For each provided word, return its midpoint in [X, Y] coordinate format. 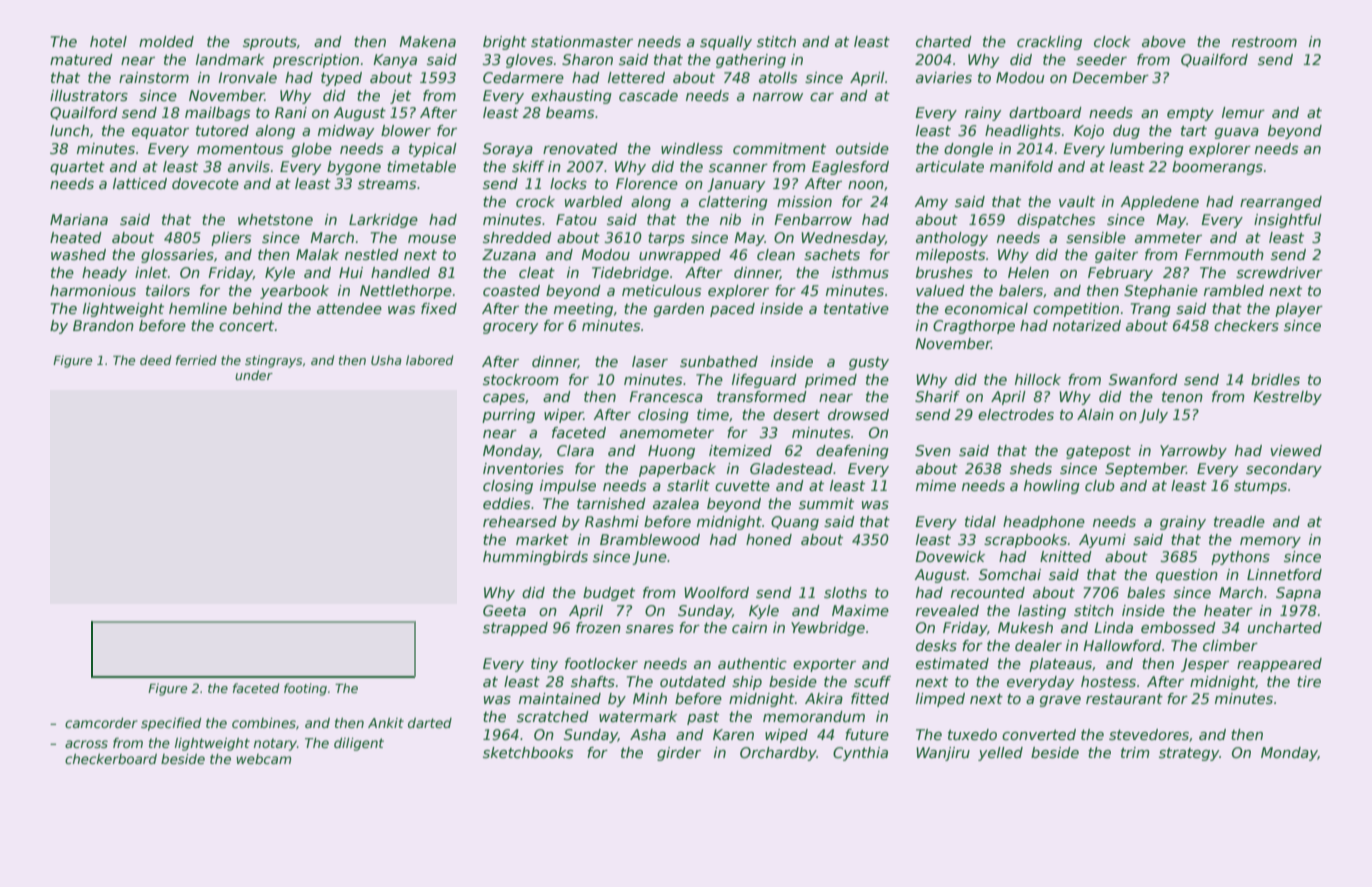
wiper [564, 416]
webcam [264, 759]
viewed [1296, 450]
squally [726, 43]
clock [1112, 41]
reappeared [1279, 665]
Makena [427, 41]
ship [747, 683]
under [254, 375]
